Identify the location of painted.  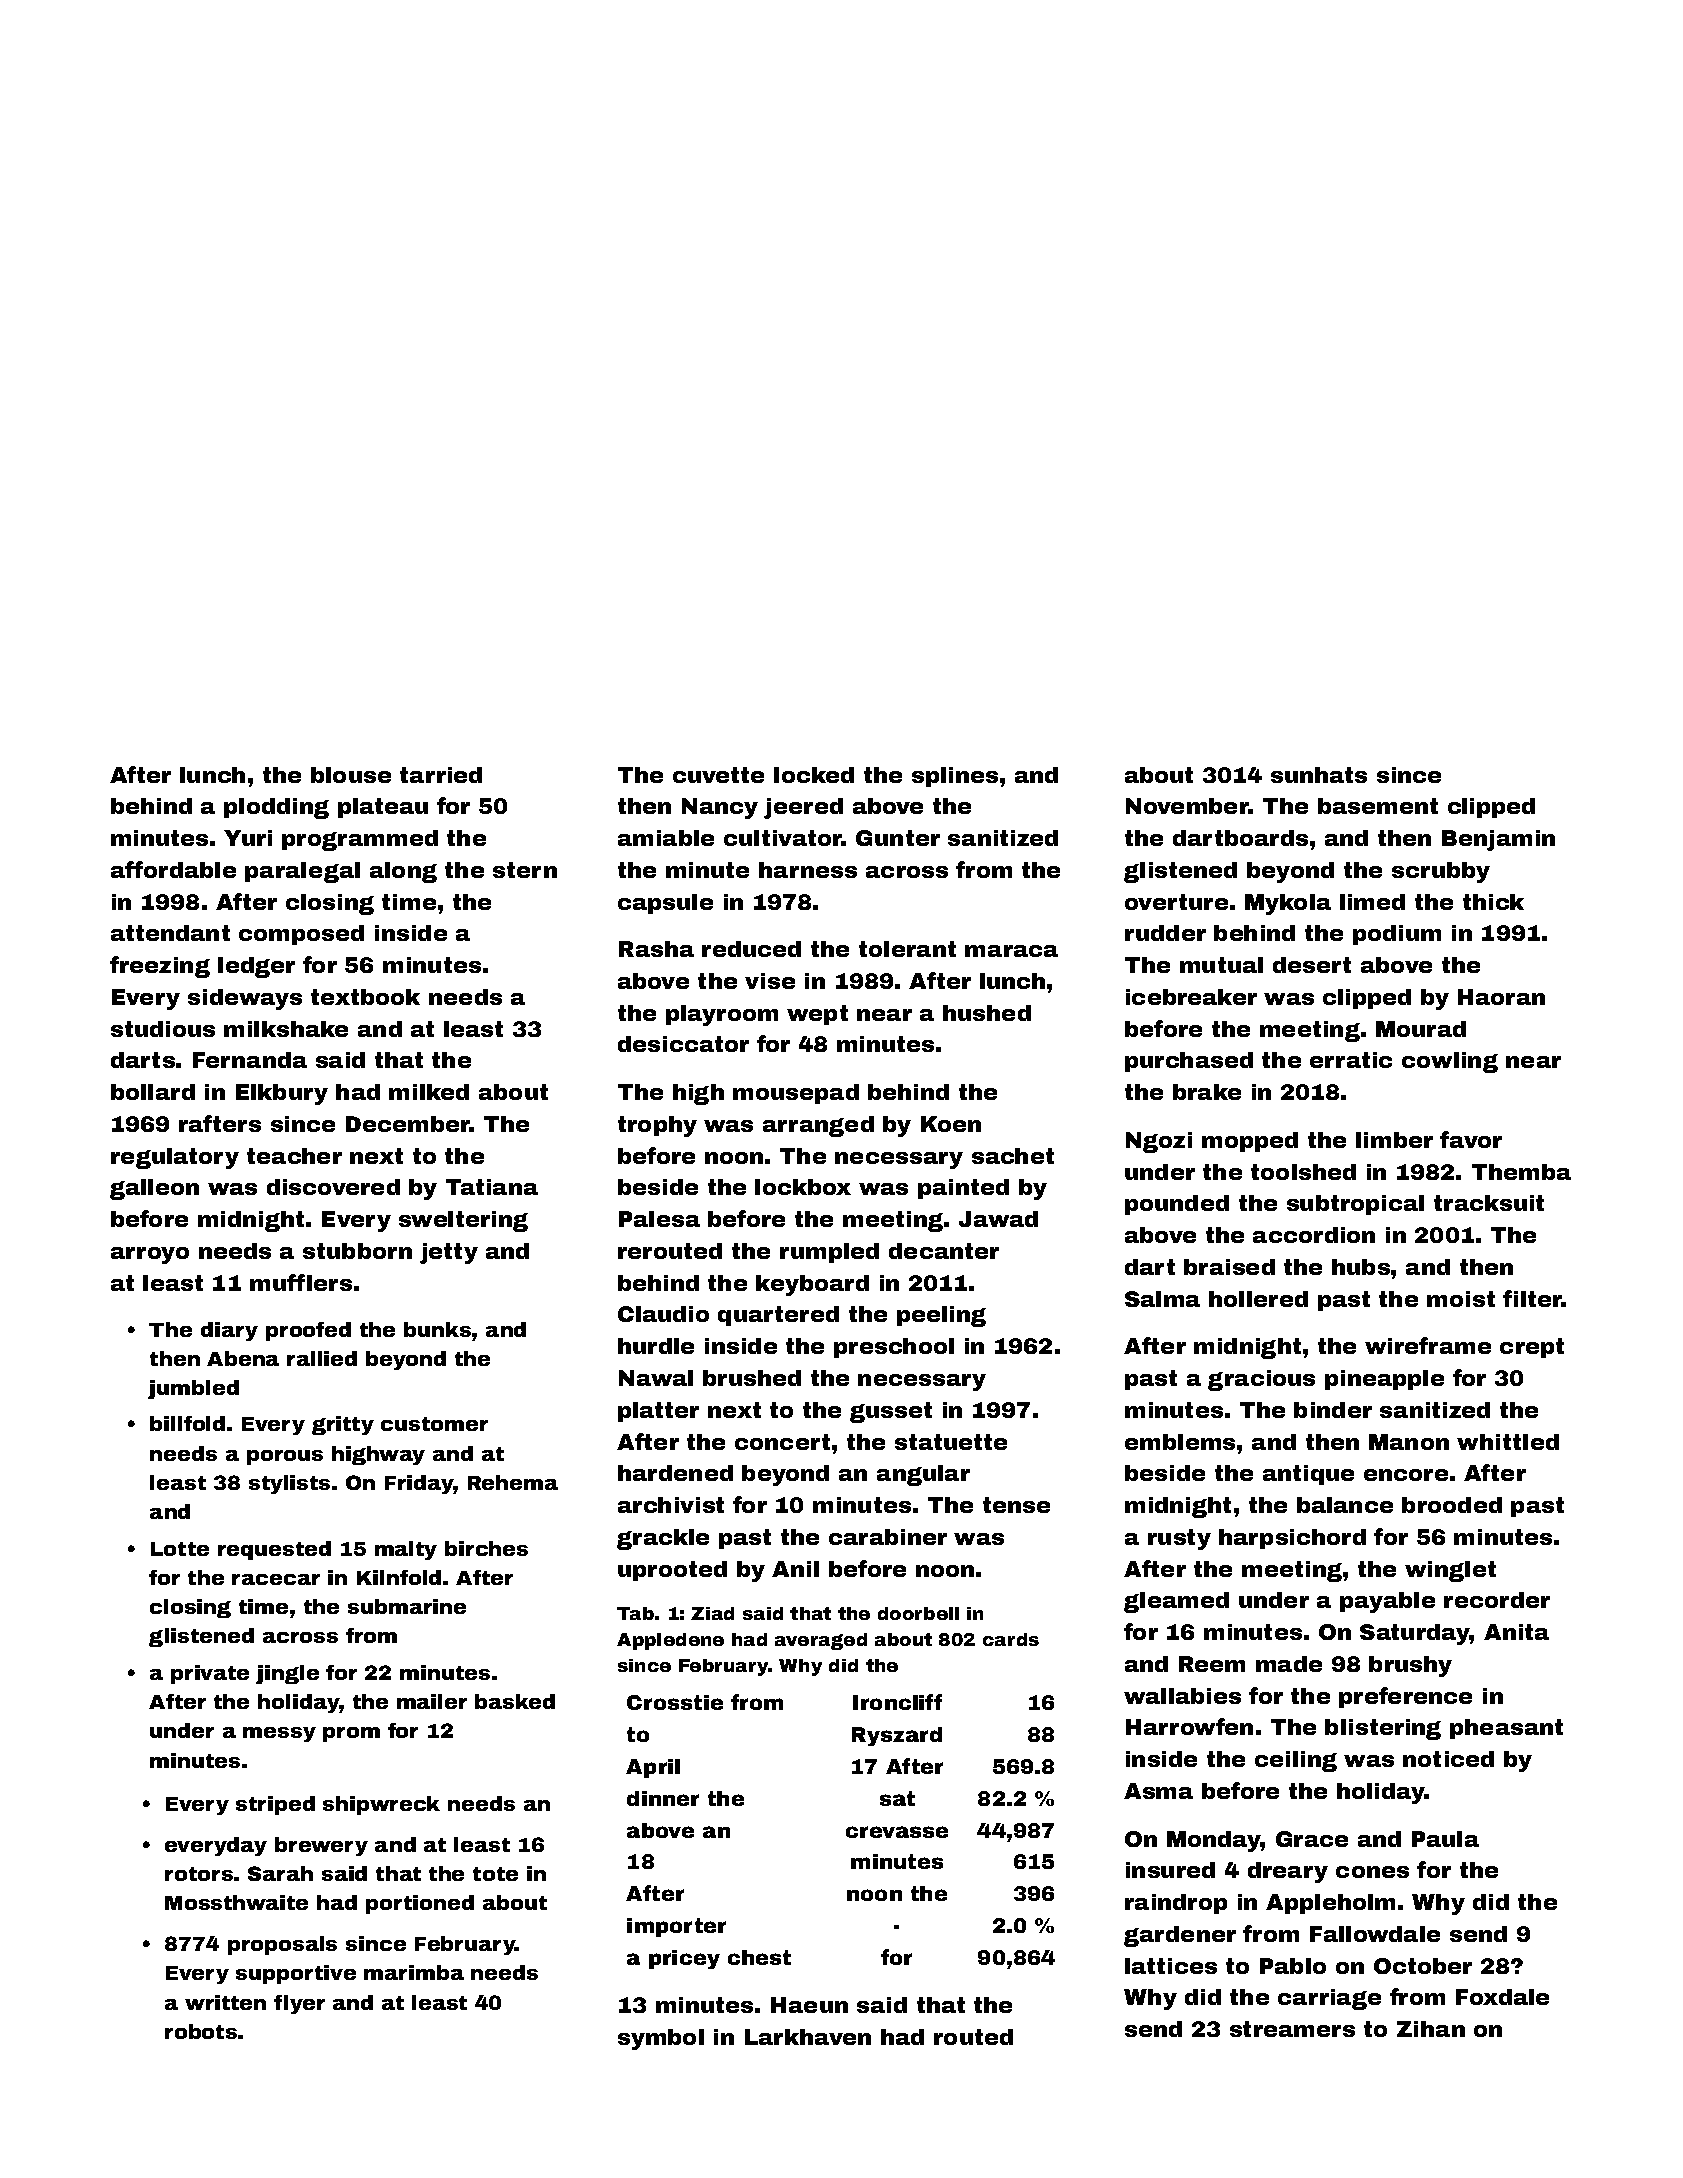
(963, 1189).
